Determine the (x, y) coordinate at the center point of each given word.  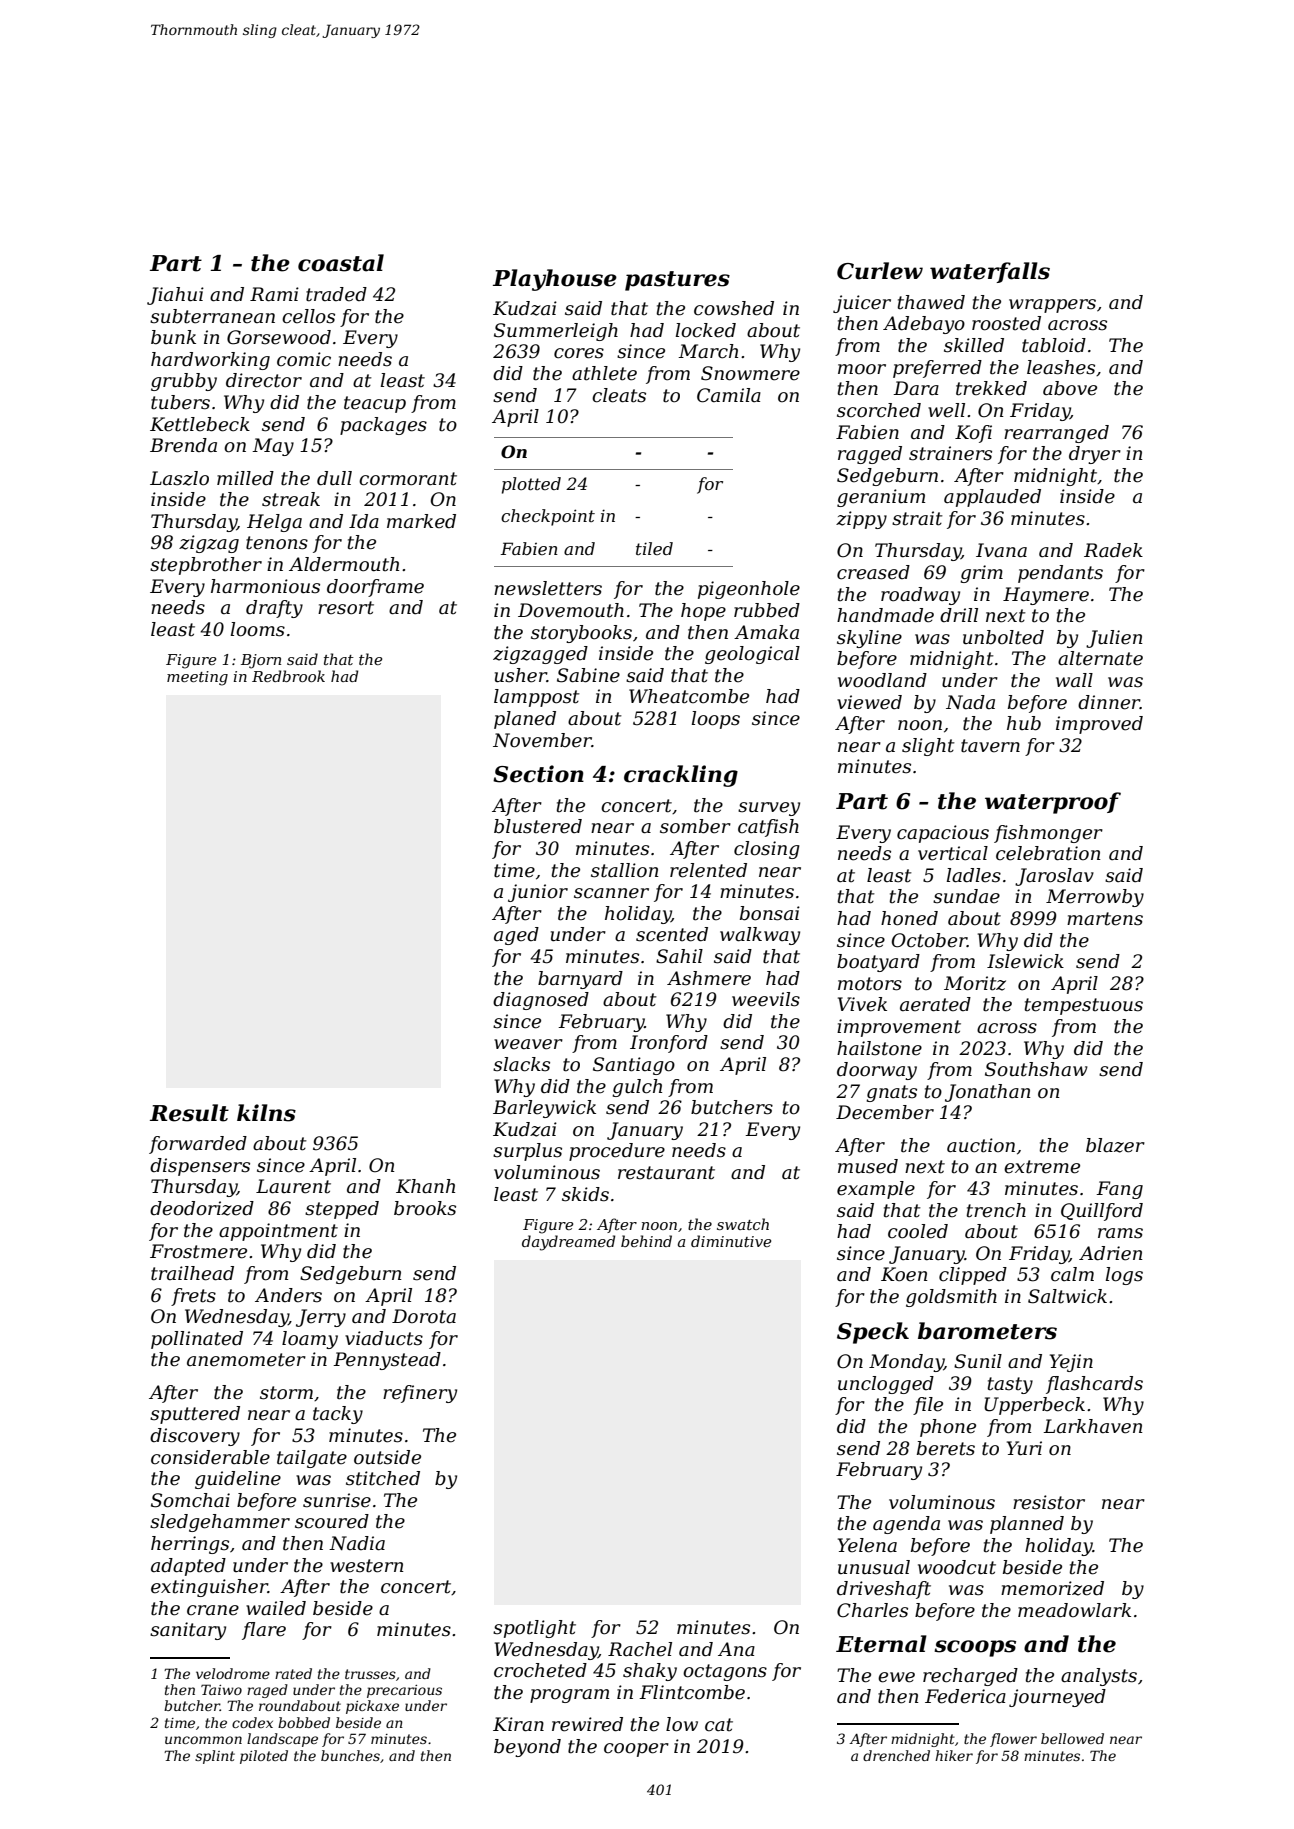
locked (706, 330)
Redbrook (288, 676)
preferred (937, 369)
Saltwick (1067, 1296)
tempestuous (1084, 1006)
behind (646, 1241)
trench (996, 1210)
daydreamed (568, 1243)
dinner (1109, 702)
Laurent (293, 1186)
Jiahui (175, 296)
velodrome (233, 1673)
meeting (197, 678)
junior (538, 893)
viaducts (384, 1338)
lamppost (537, 698)
